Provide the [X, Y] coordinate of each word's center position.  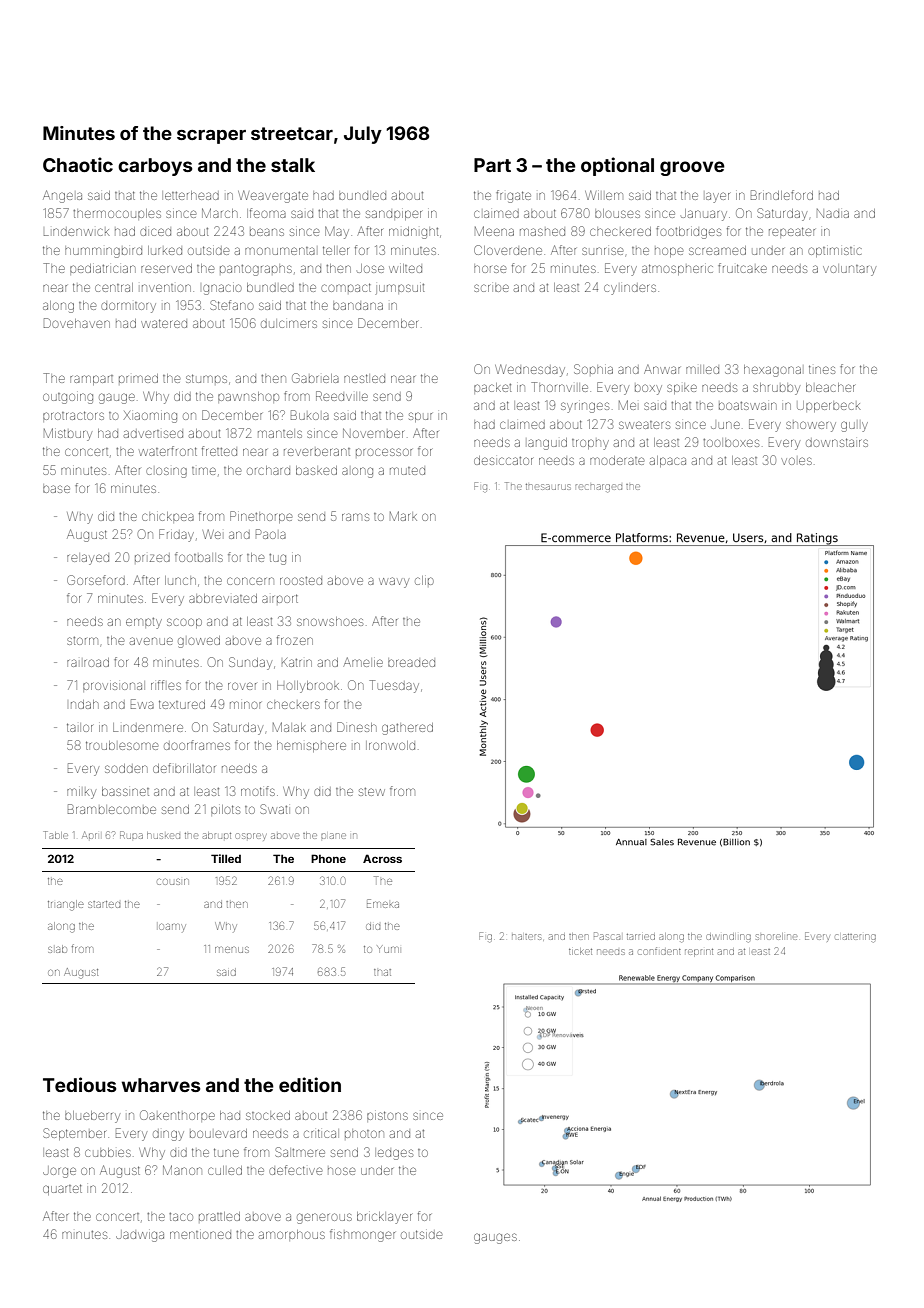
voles [796, 461]
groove [692, 168]
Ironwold [390, 745]
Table [56, 835]
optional [617, 166]
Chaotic [78, 164]
